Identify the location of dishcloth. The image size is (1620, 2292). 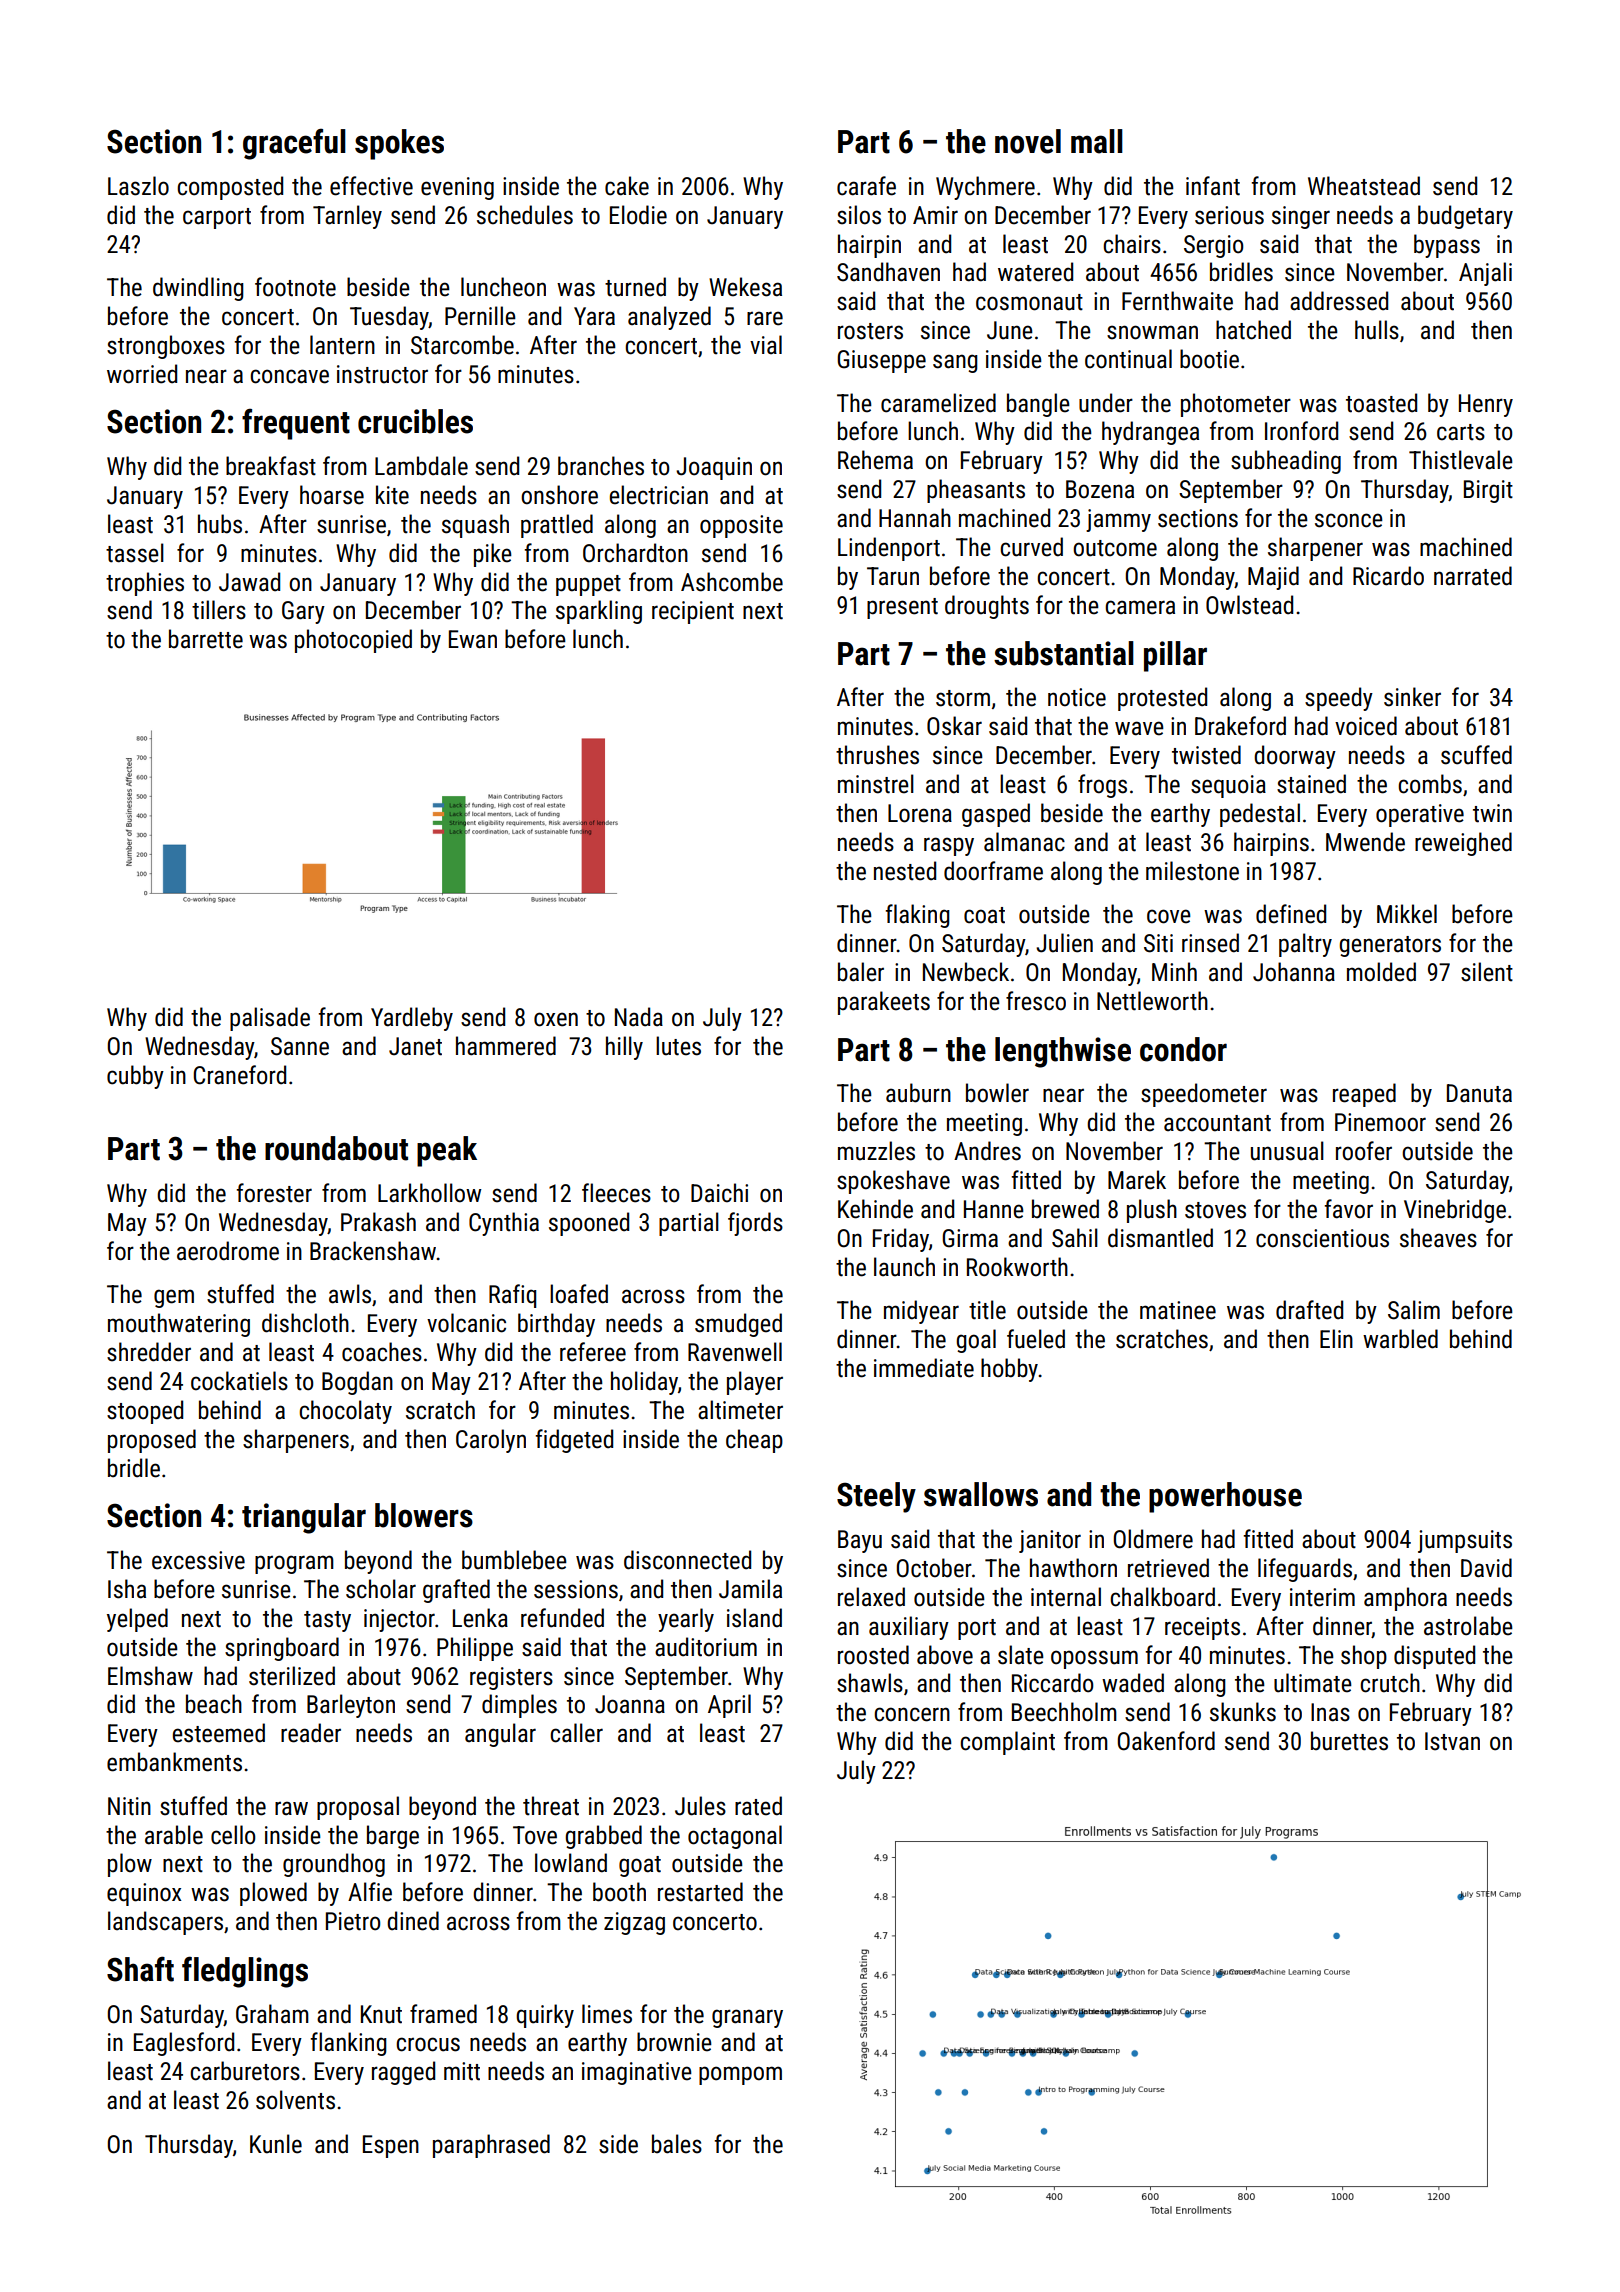
(305, 1323).
